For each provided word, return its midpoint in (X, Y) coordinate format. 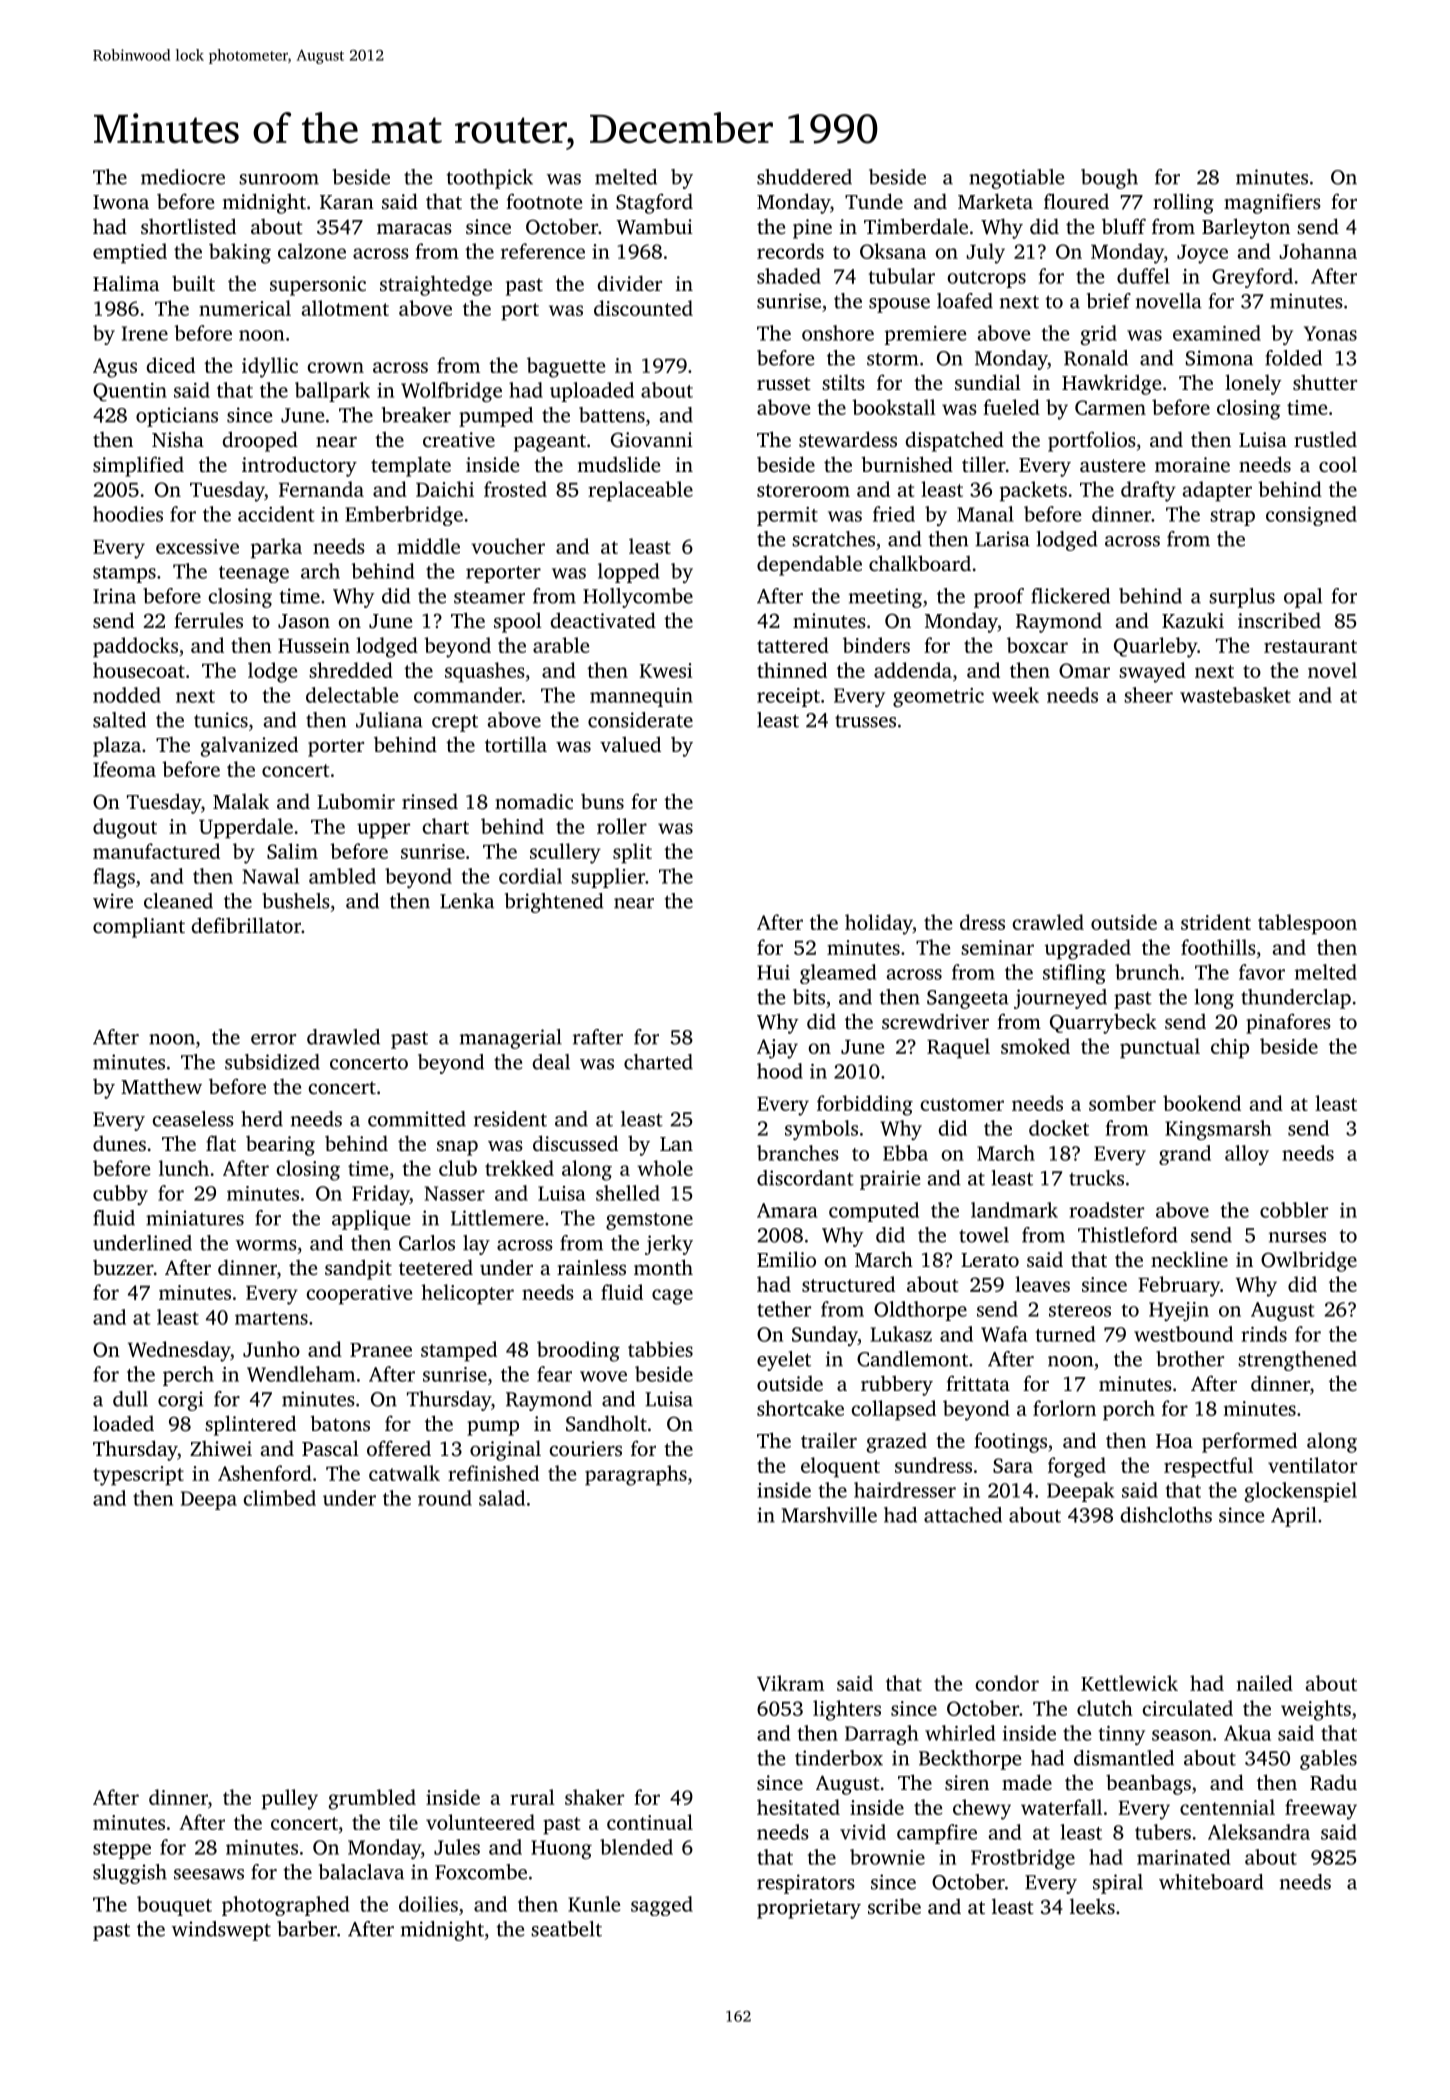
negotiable (1016, 179)
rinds (1264, 1334)
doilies (428, 1904)
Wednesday (179, 1351)
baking (240, 253)
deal (551, 1062)
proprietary (809, 1909)
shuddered (804, 177)
